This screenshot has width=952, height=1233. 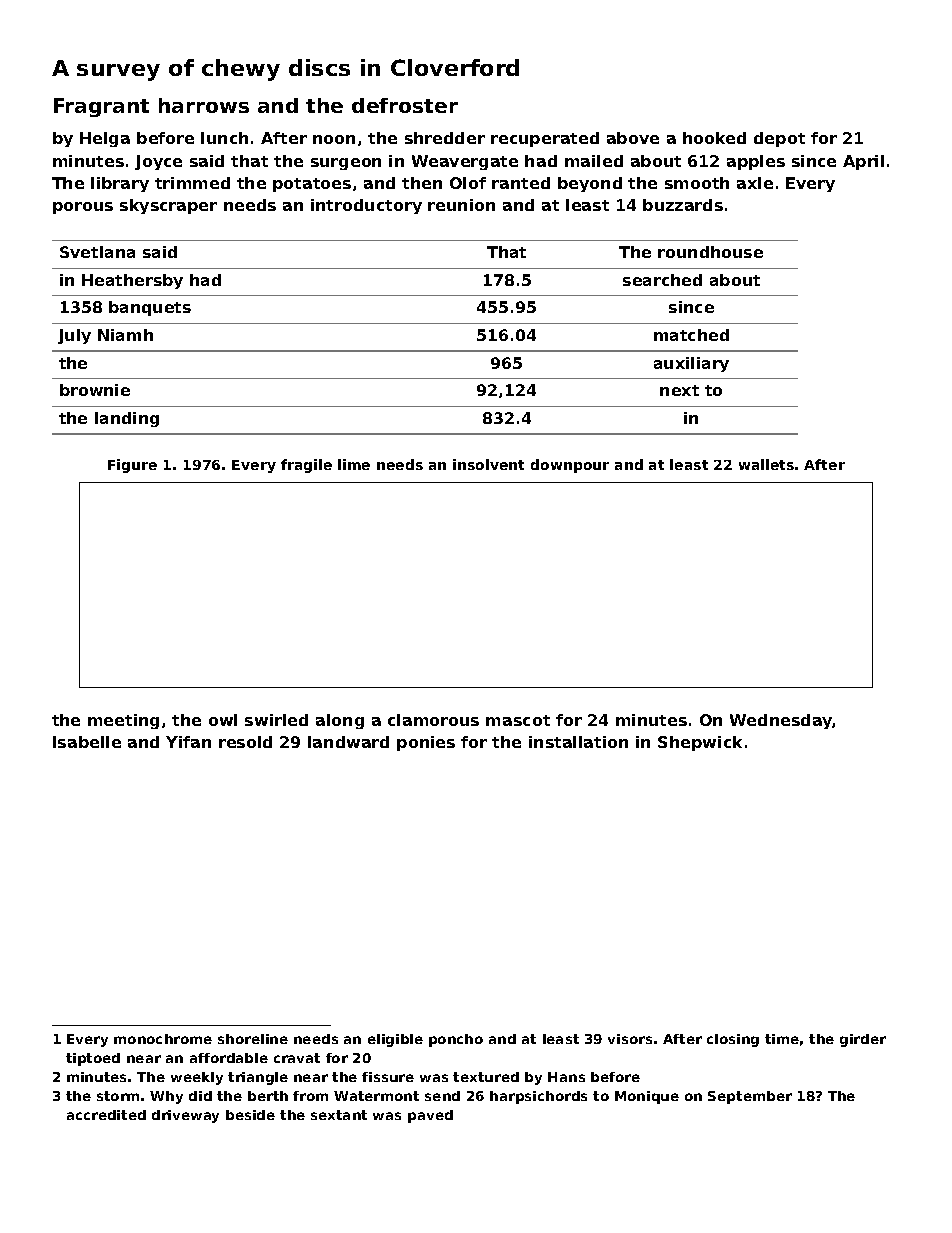 I want to click on eligible, so click(x=395, y=1040).
